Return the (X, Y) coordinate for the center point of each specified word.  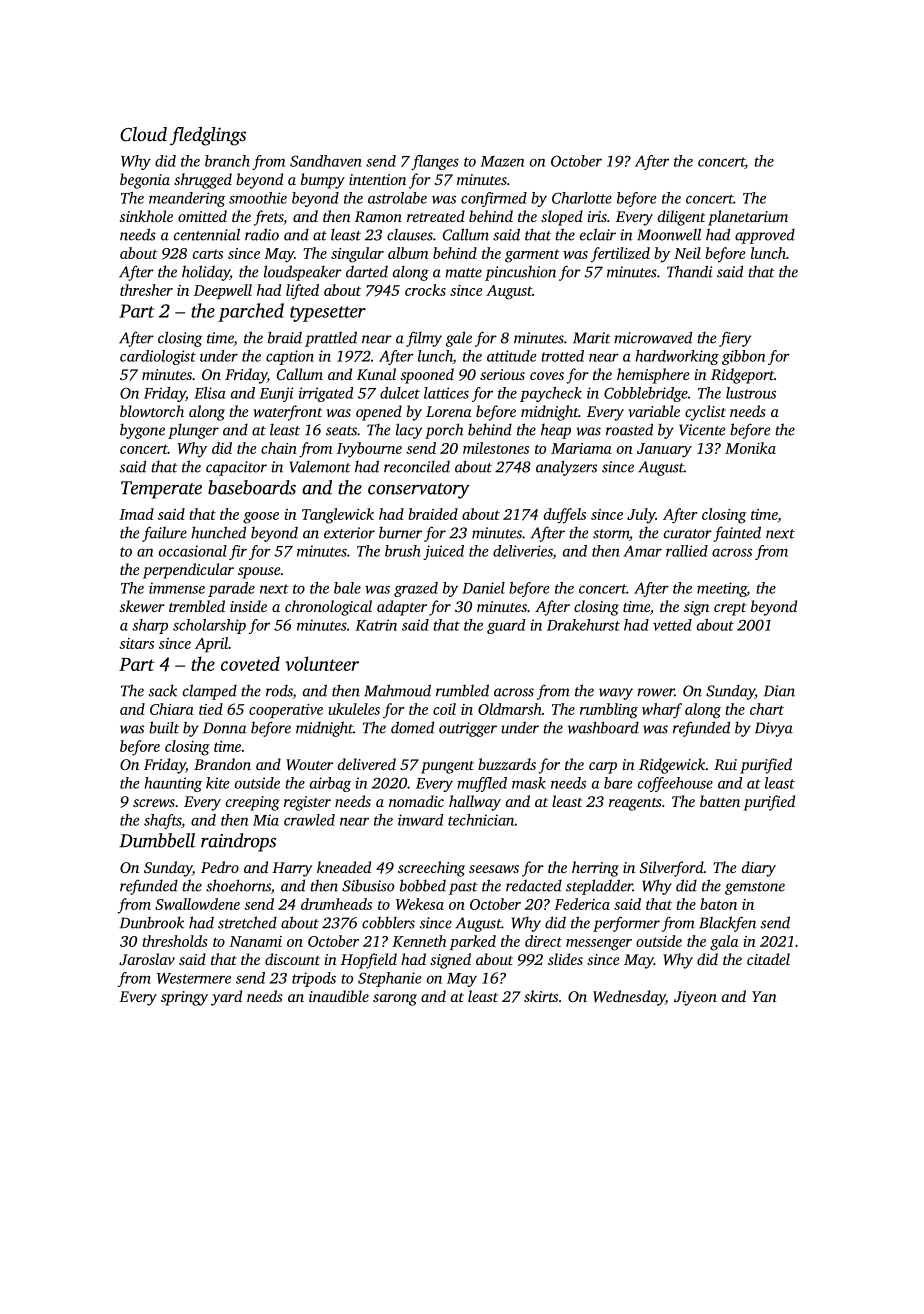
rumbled (462, 690)
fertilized (620, 255)
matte (463, 273)
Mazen (502, 161)
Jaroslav (147, 959)
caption (290, 357)
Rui (725, 764)
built (164, 727)
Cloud (143, 134)
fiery (735, 339)
